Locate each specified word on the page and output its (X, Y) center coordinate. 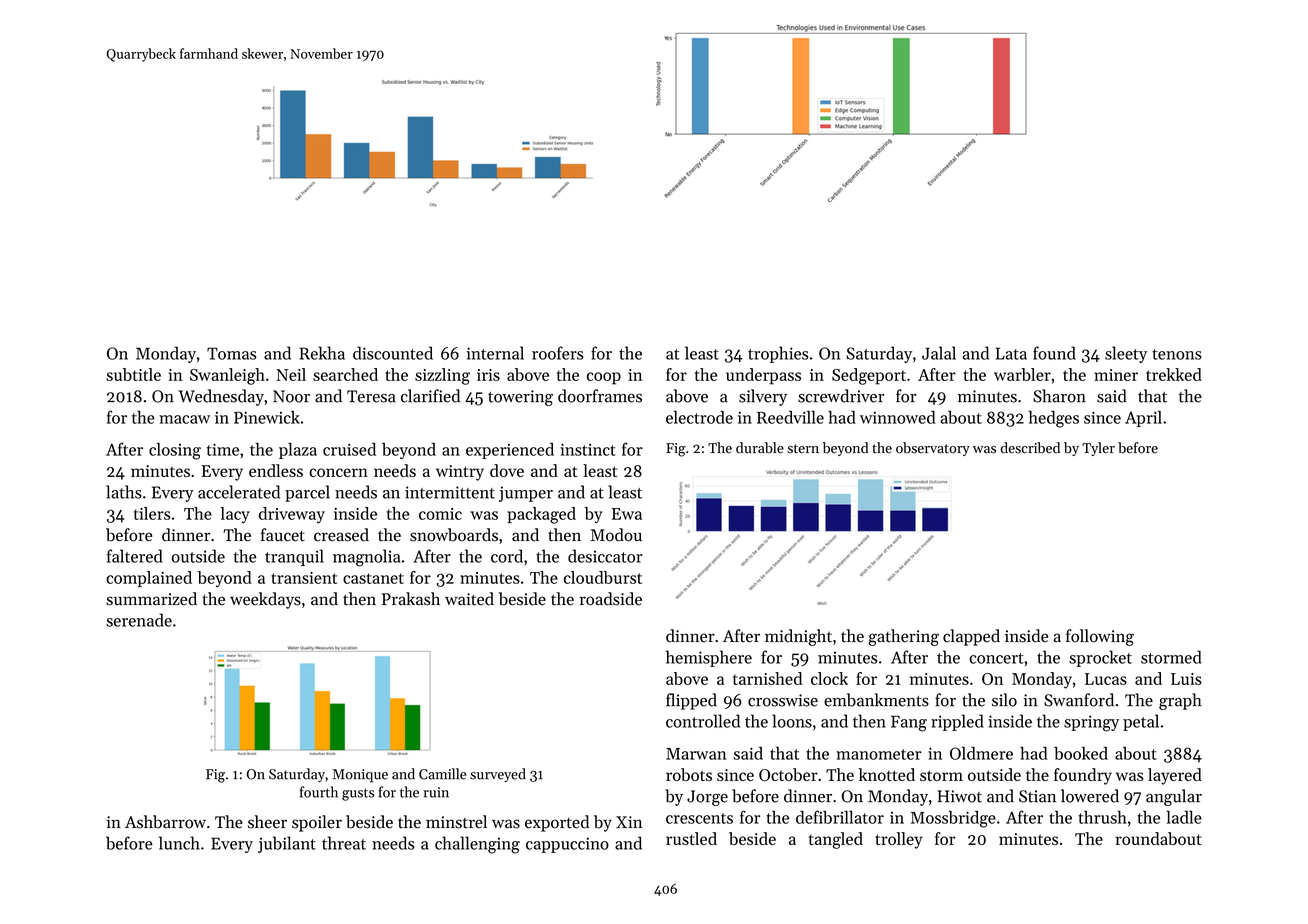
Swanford (1079, 700)
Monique (360, 776)
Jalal (939, 353)
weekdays (265, 600)
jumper (526, 494)
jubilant (287, 844)
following (1100, 637)
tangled (836, 840)
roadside (610, 599)
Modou (616, 535)
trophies (778, 354)
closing (175, 451)
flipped (691, 701)
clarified (430, 396)
